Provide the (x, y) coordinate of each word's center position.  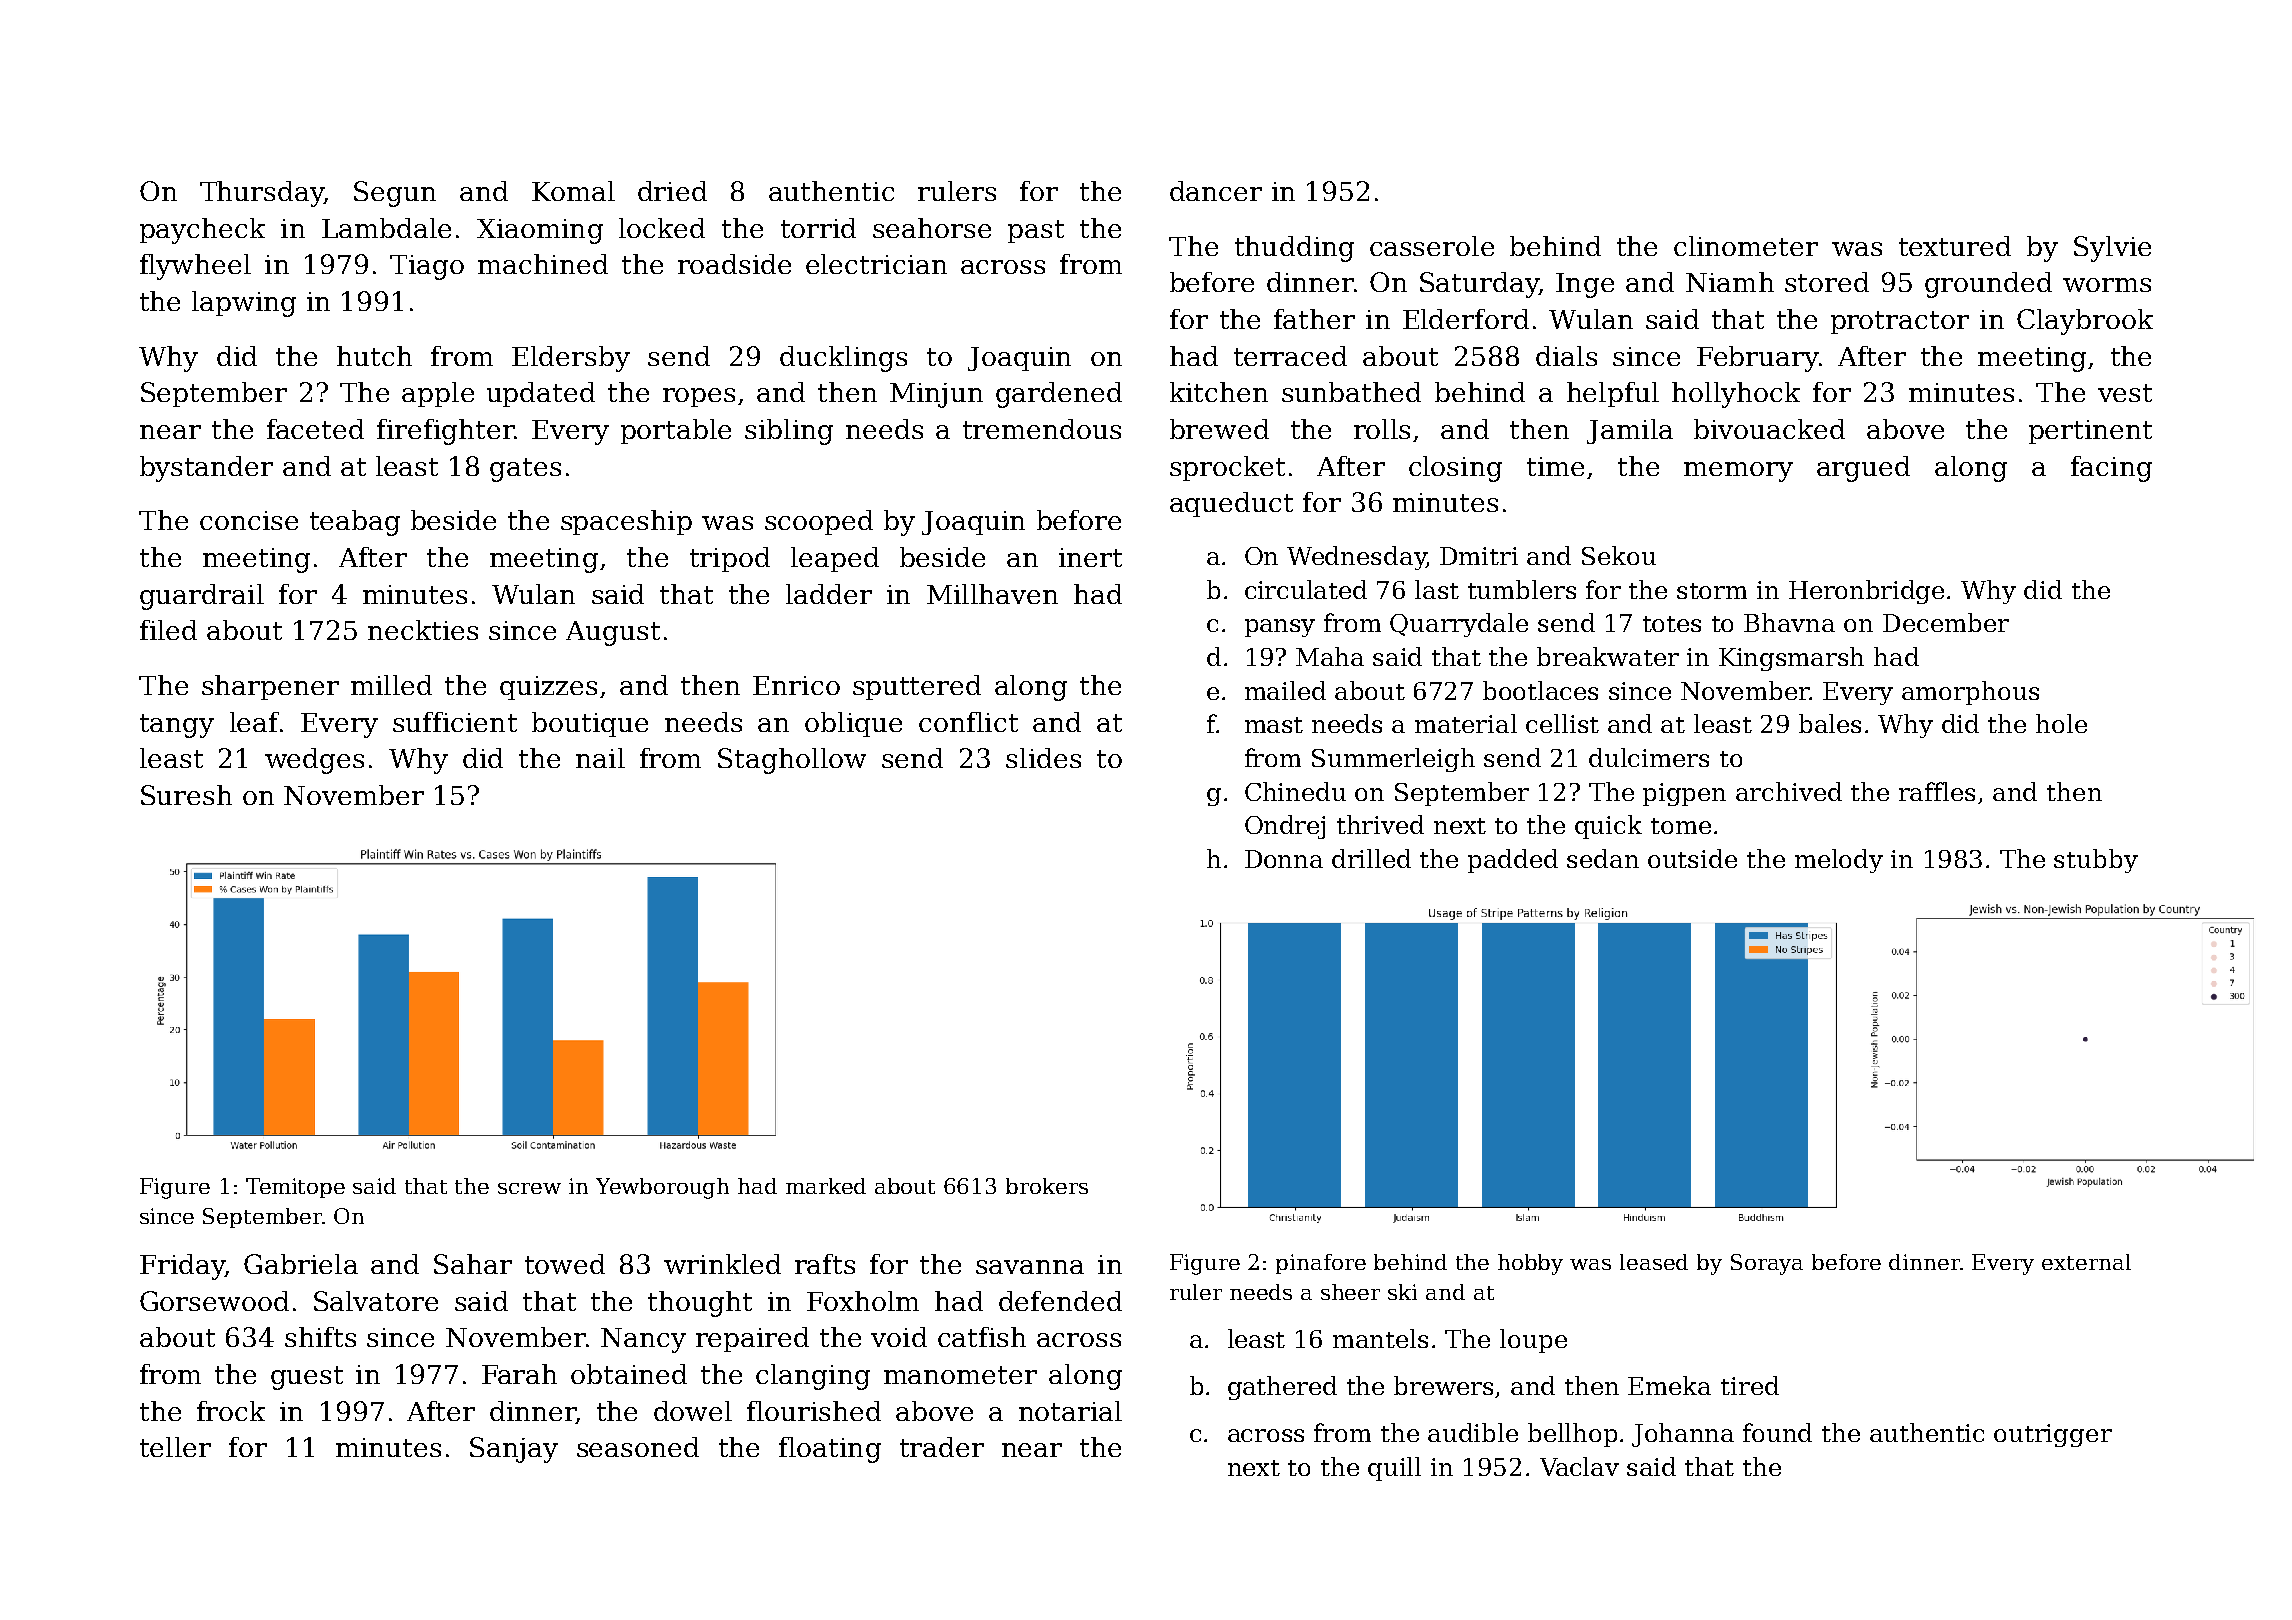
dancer (1216, 191)
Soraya (1767, 1264)
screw (529, 1188)
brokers (1047, 1186)
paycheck (202, 231)
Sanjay (514, 1450)
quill (1394, 1469)
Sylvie (2112, 249)
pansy (1280, 628)
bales (1830, 723)
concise (249, 520)
